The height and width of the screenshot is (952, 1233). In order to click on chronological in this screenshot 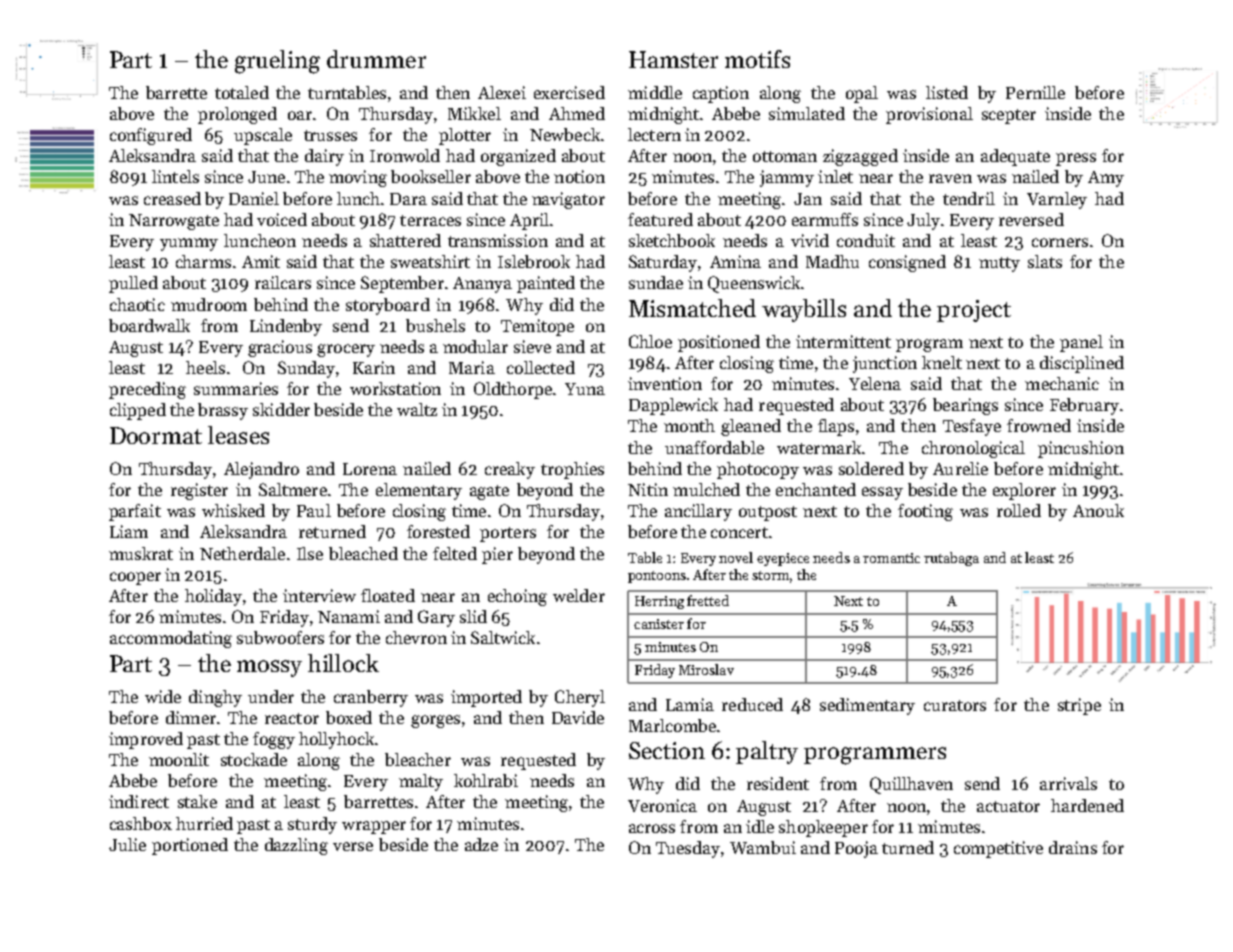, I will do `click(973, 449)`.
